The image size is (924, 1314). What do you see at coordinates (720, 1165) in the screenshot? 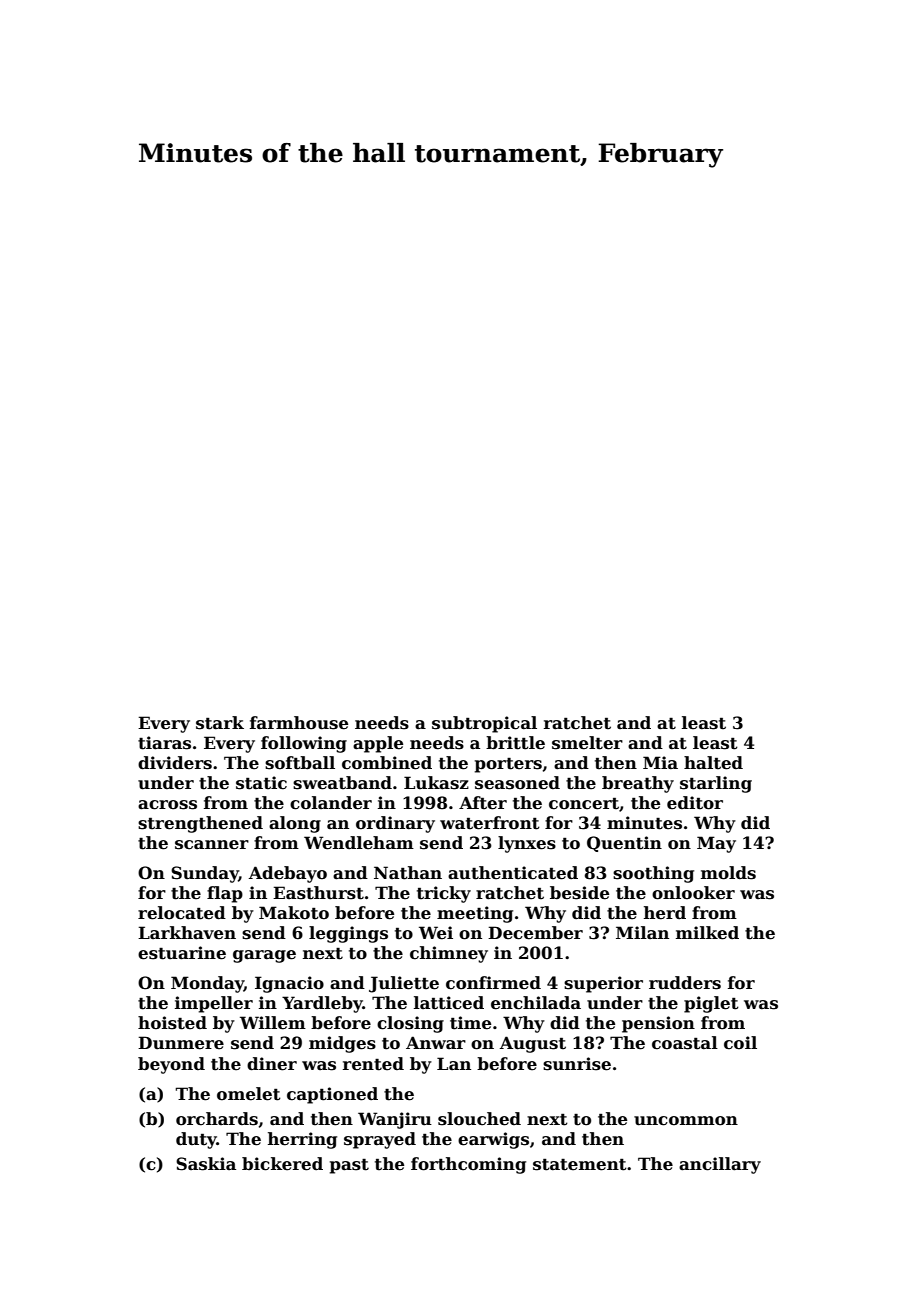
I see `ancillary` at bounding box center [720, 1165].
